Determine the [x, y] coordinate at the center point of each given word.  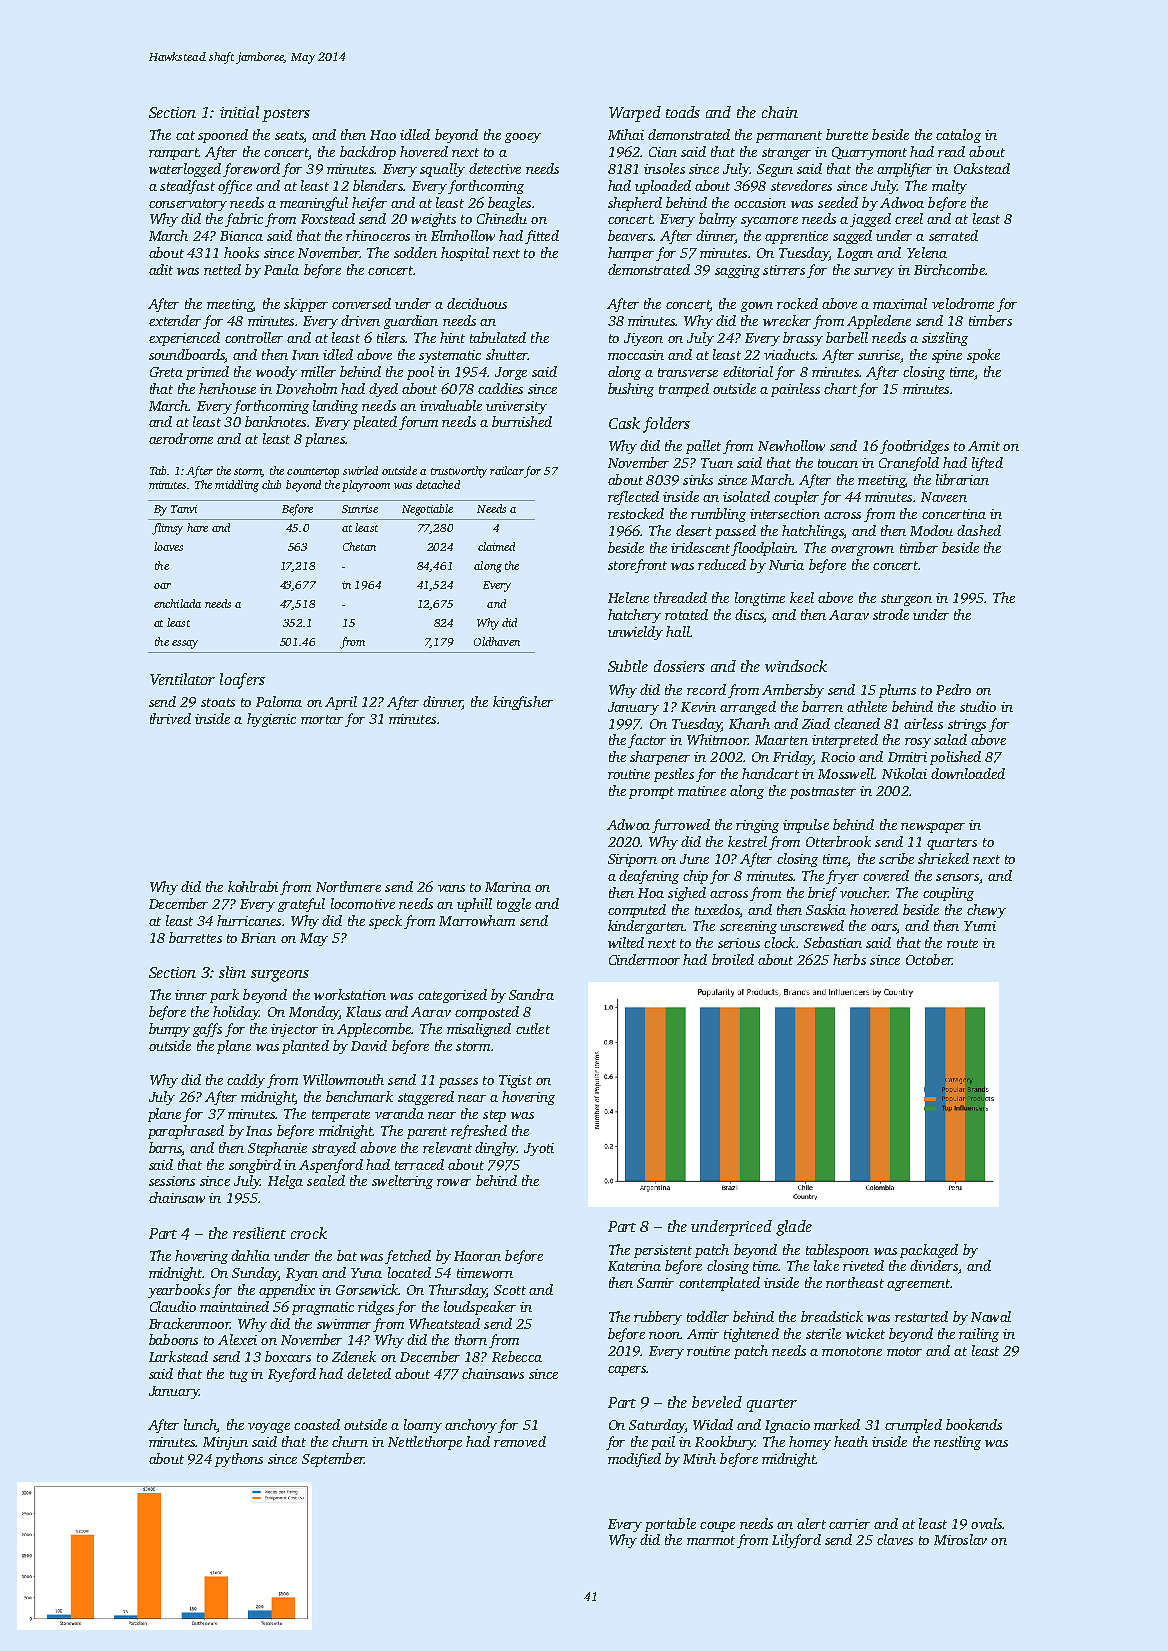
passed [735, 532]
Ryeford [292, 1375]
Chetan [359, 546]
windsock [796, 666]
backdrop [368, 153]
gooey [523, 138]
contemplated [719, 1284]
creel [909, 218]
